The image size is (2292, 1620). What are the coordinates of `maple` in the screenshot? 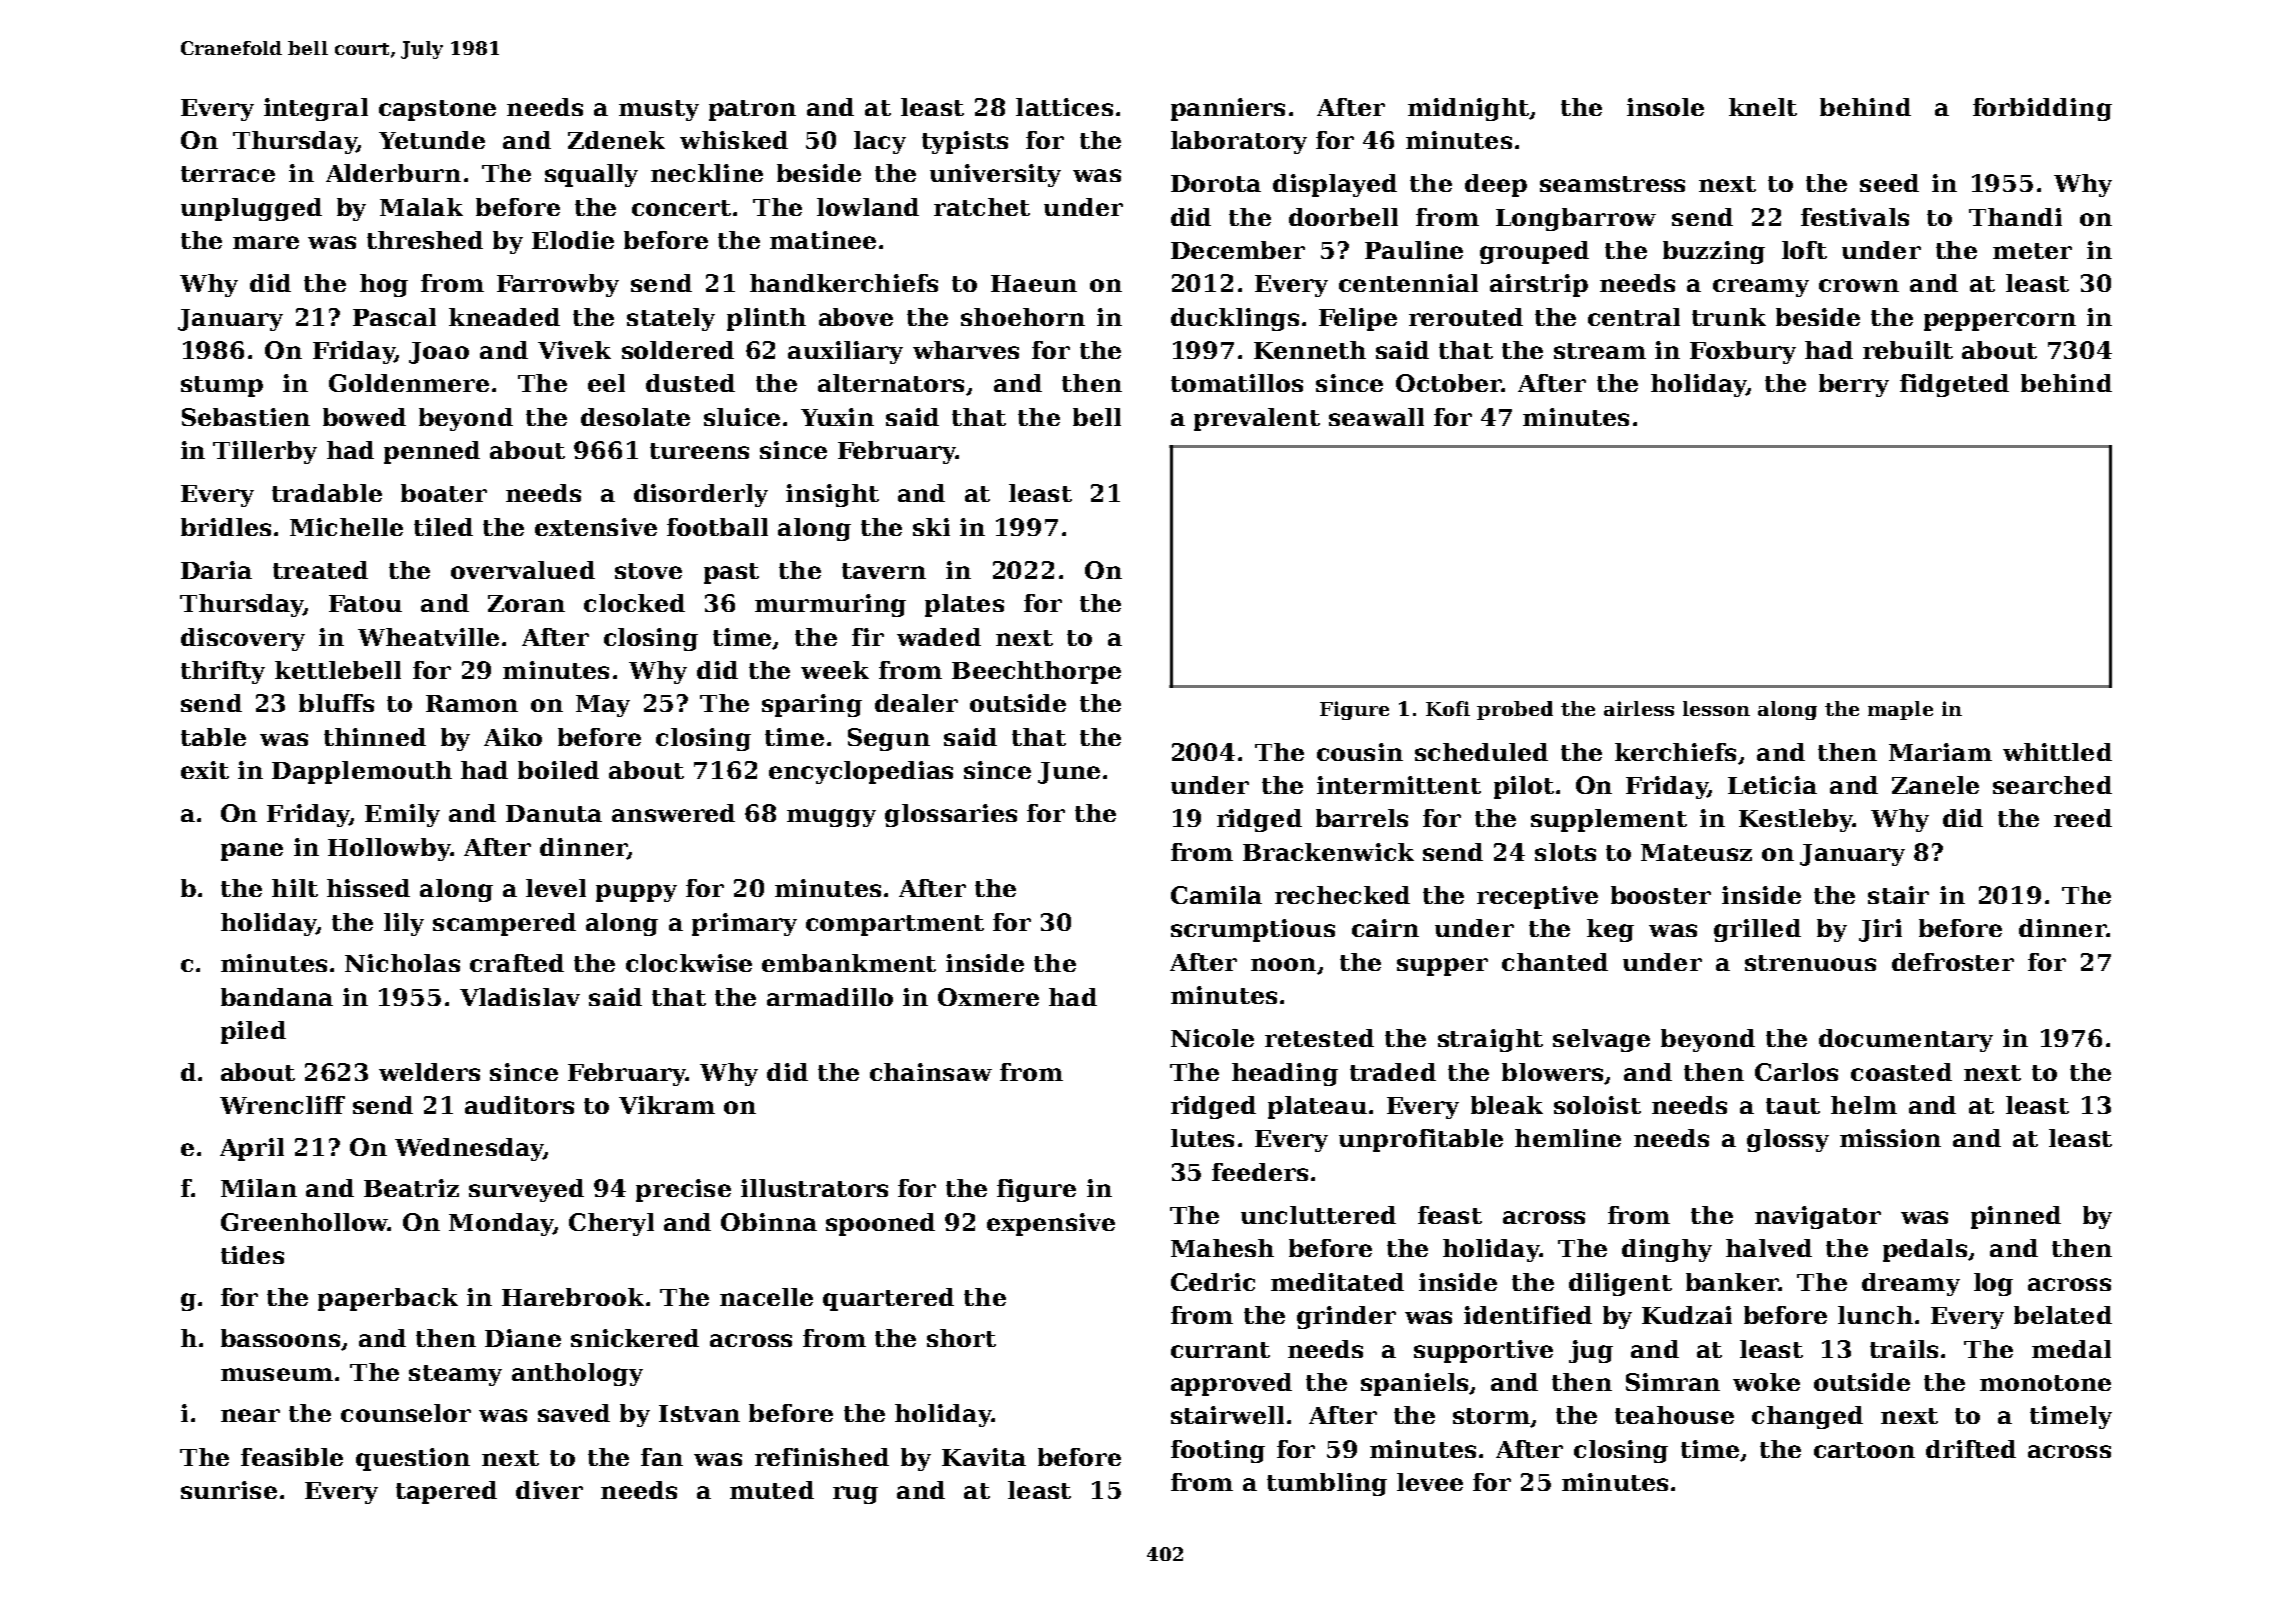 It's located at (1900, 710).
